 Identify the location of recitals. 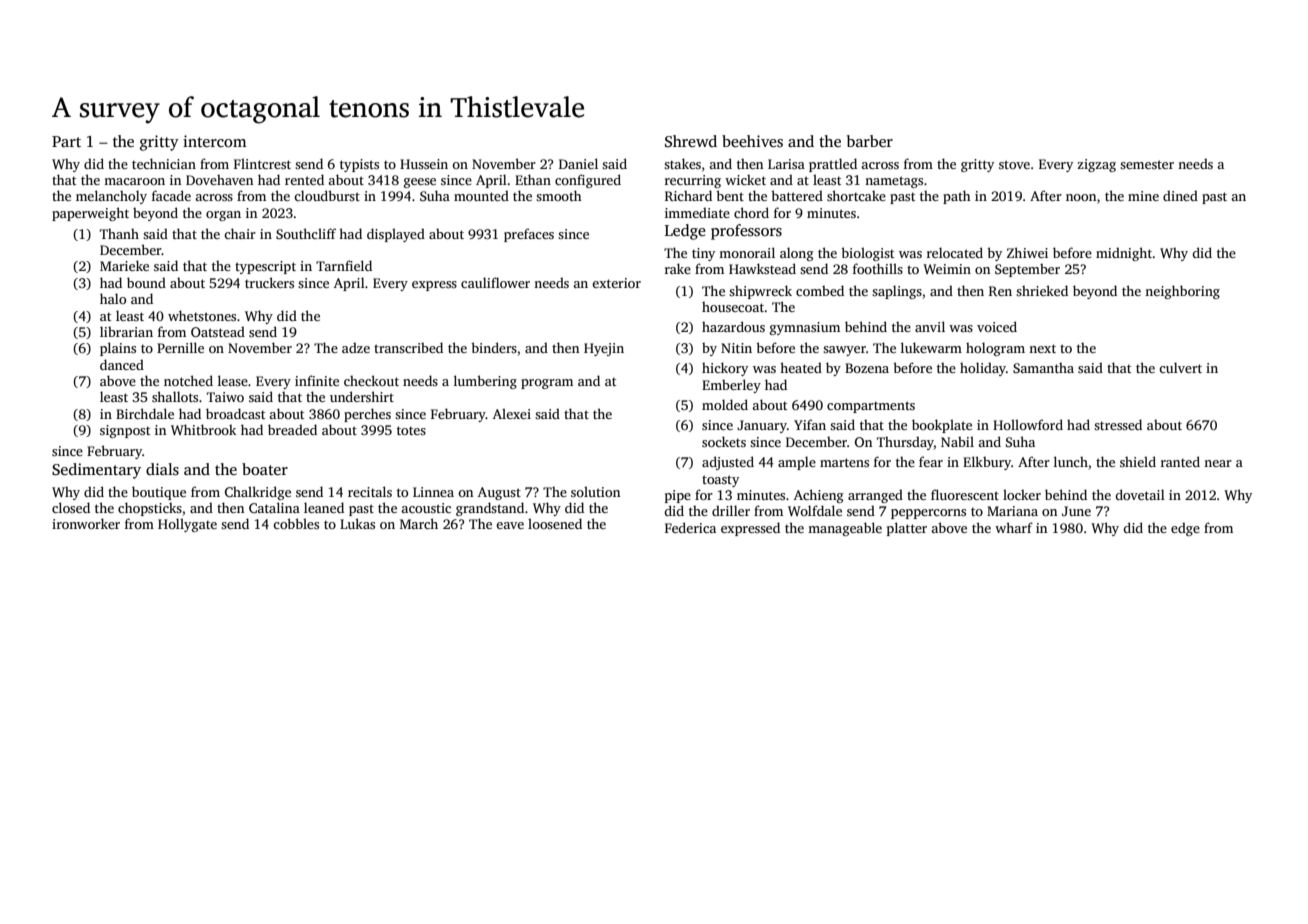
(370, 491).
